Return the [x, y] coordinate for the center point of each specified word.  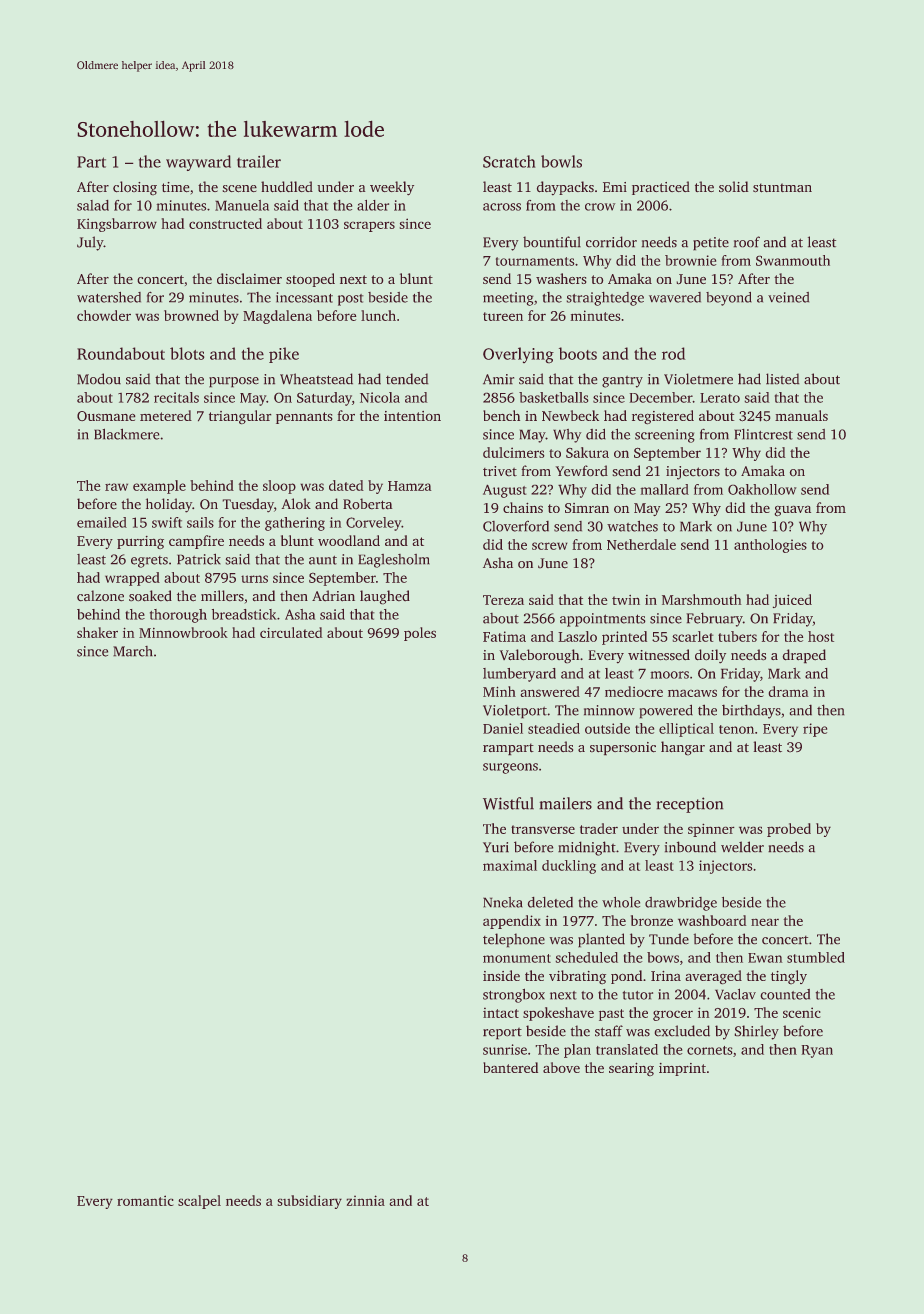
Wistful [508, 803]
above [561, 1067]
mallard [665, 489]
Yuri [496, 847]
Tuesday [248, 505]
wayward [198, 163]
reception [690, 805]
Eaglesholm [394, 561]
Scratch [509, 161]
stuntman [782, 187]
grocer [673, 1016]
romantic [145, 1200]
